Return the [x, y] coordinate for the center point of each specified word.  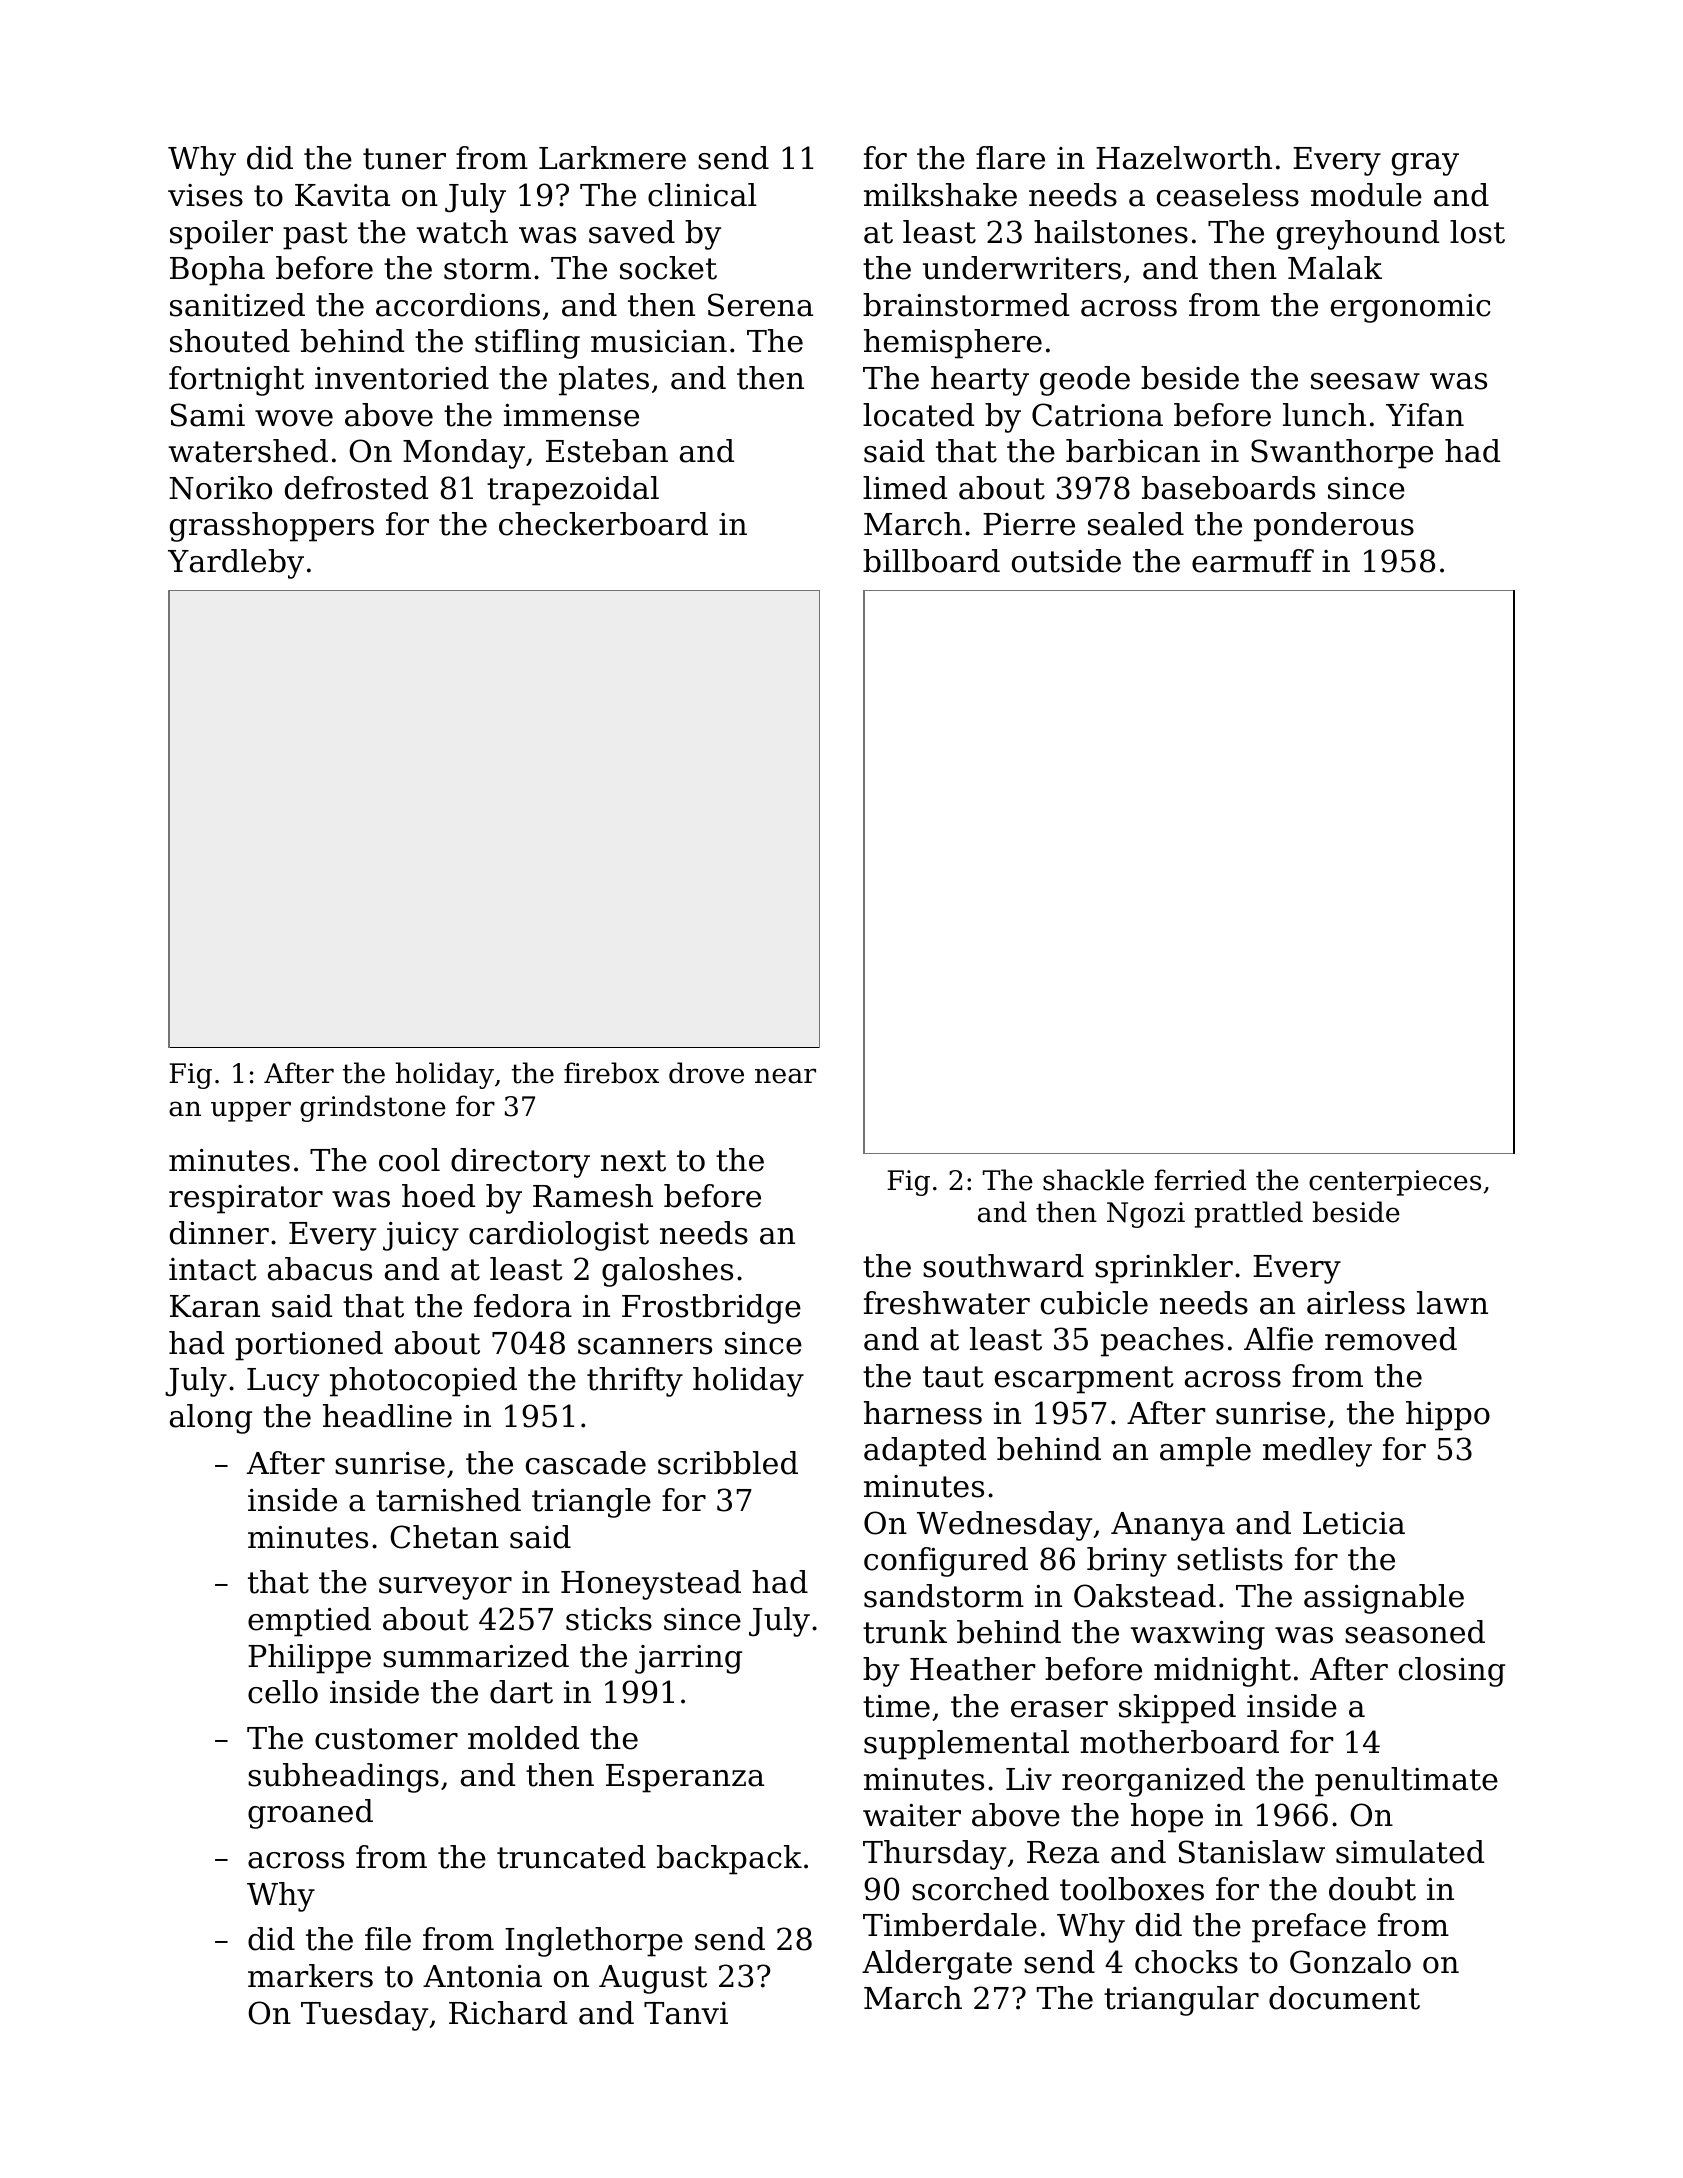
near [785, 1076]
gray [1425, 164]
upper [251, 1111]
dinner [219, 1233]
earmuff [1253, 561]
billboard [931, 561]
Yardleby [236, 564]
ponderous [1334, 527]
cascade [586, 1463]
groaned [310, 1814]
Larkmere [612, 158]
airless [1356, 1303]
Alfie [1278, 1339]
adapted [925, 1452]
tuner [404, 159]
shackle [1093, 1180]
